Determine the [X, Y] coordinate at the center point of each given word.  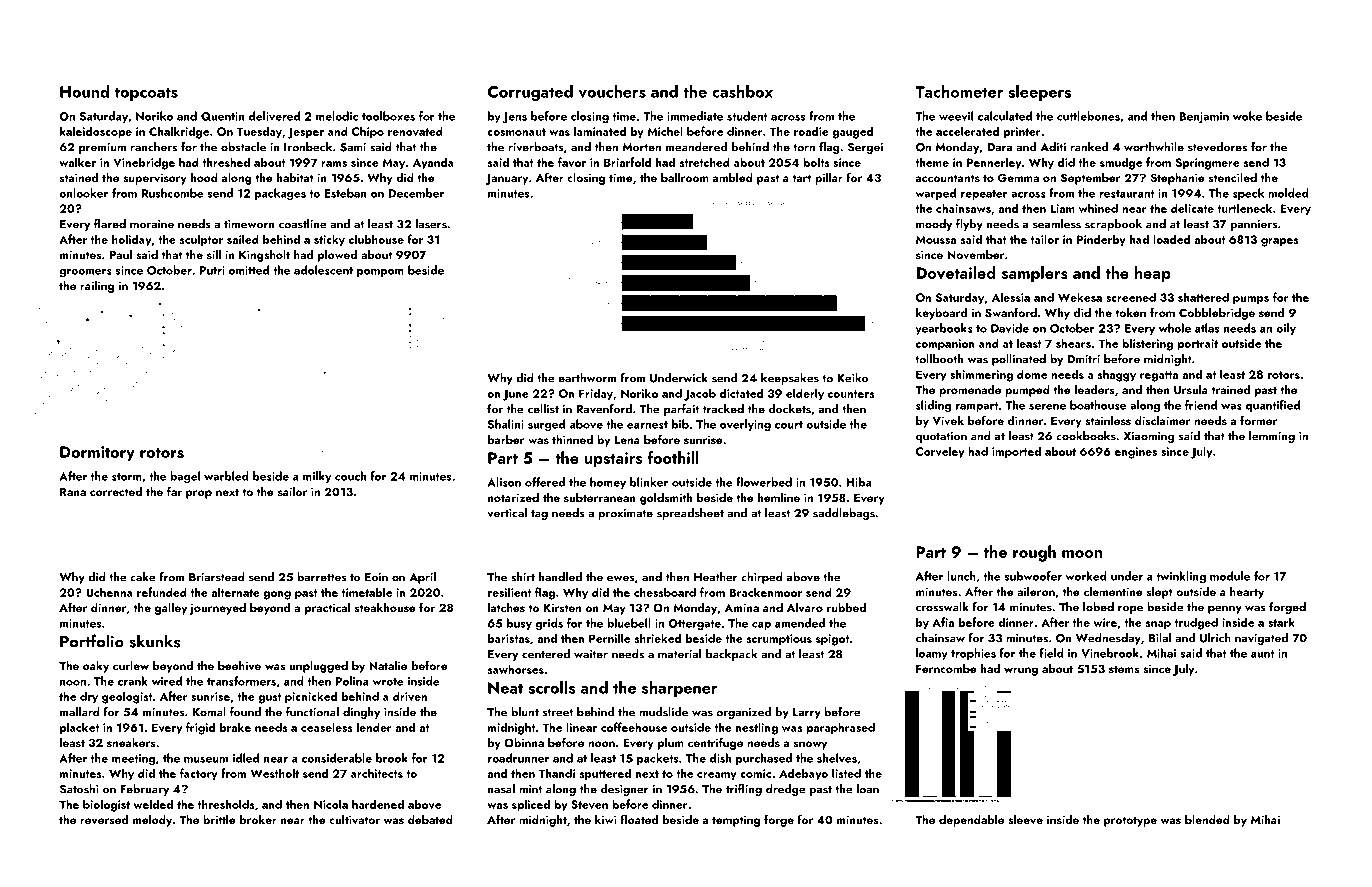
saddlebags [844, 514]
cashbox [742, 91]
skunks [154, 641]
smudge [1121, 163]
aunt [1262, 654]
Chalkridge [179, 132]
